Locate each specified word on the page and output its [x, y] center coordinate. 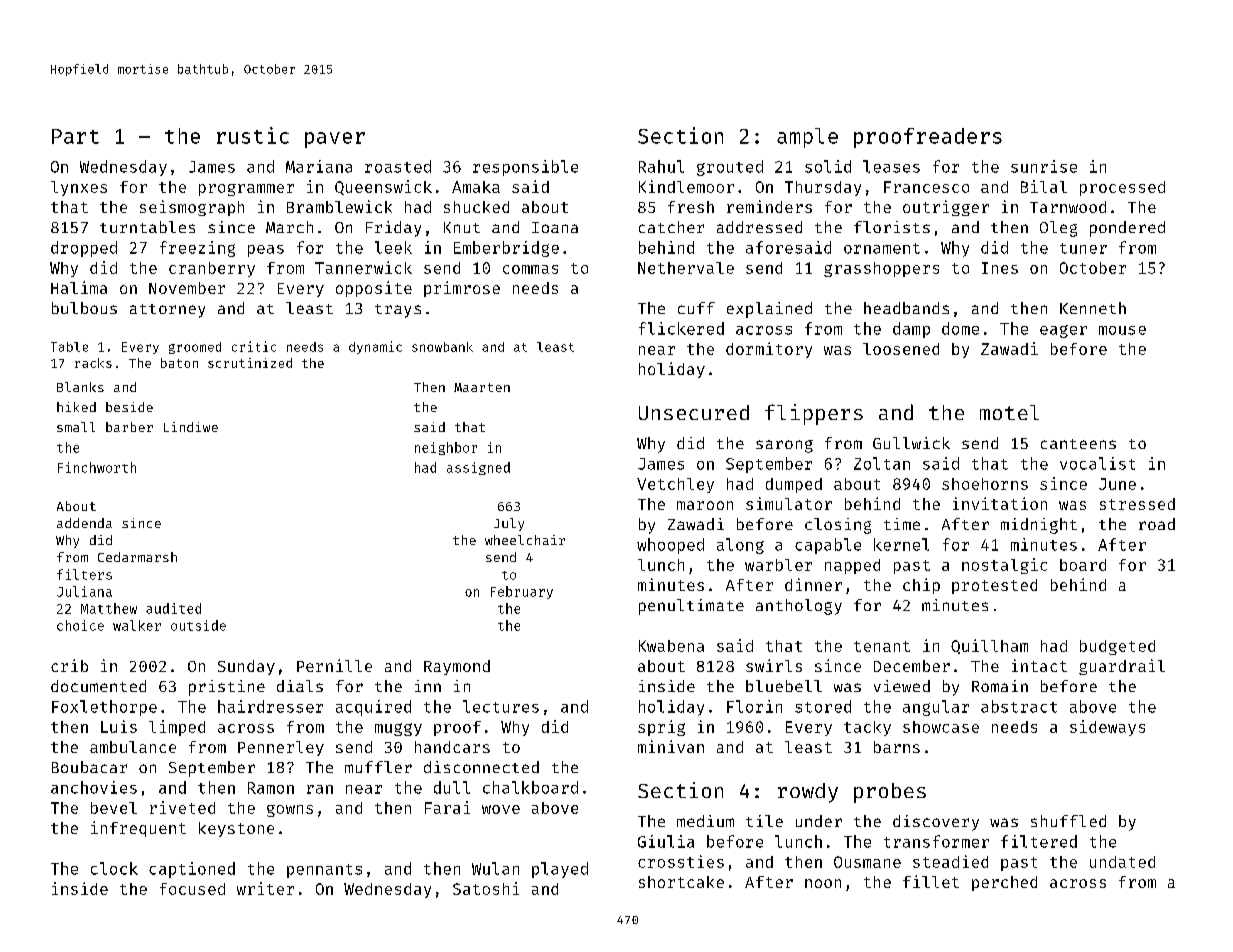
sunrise [1044, 166]
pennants [324, 871]
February [522, 592]
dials [300, 686]
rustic [253, 135]
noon [823, 883]
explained [769, 310]
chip [921, 586]
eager [1063, 331]
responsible [525, 168]
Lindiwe [191, 427]
